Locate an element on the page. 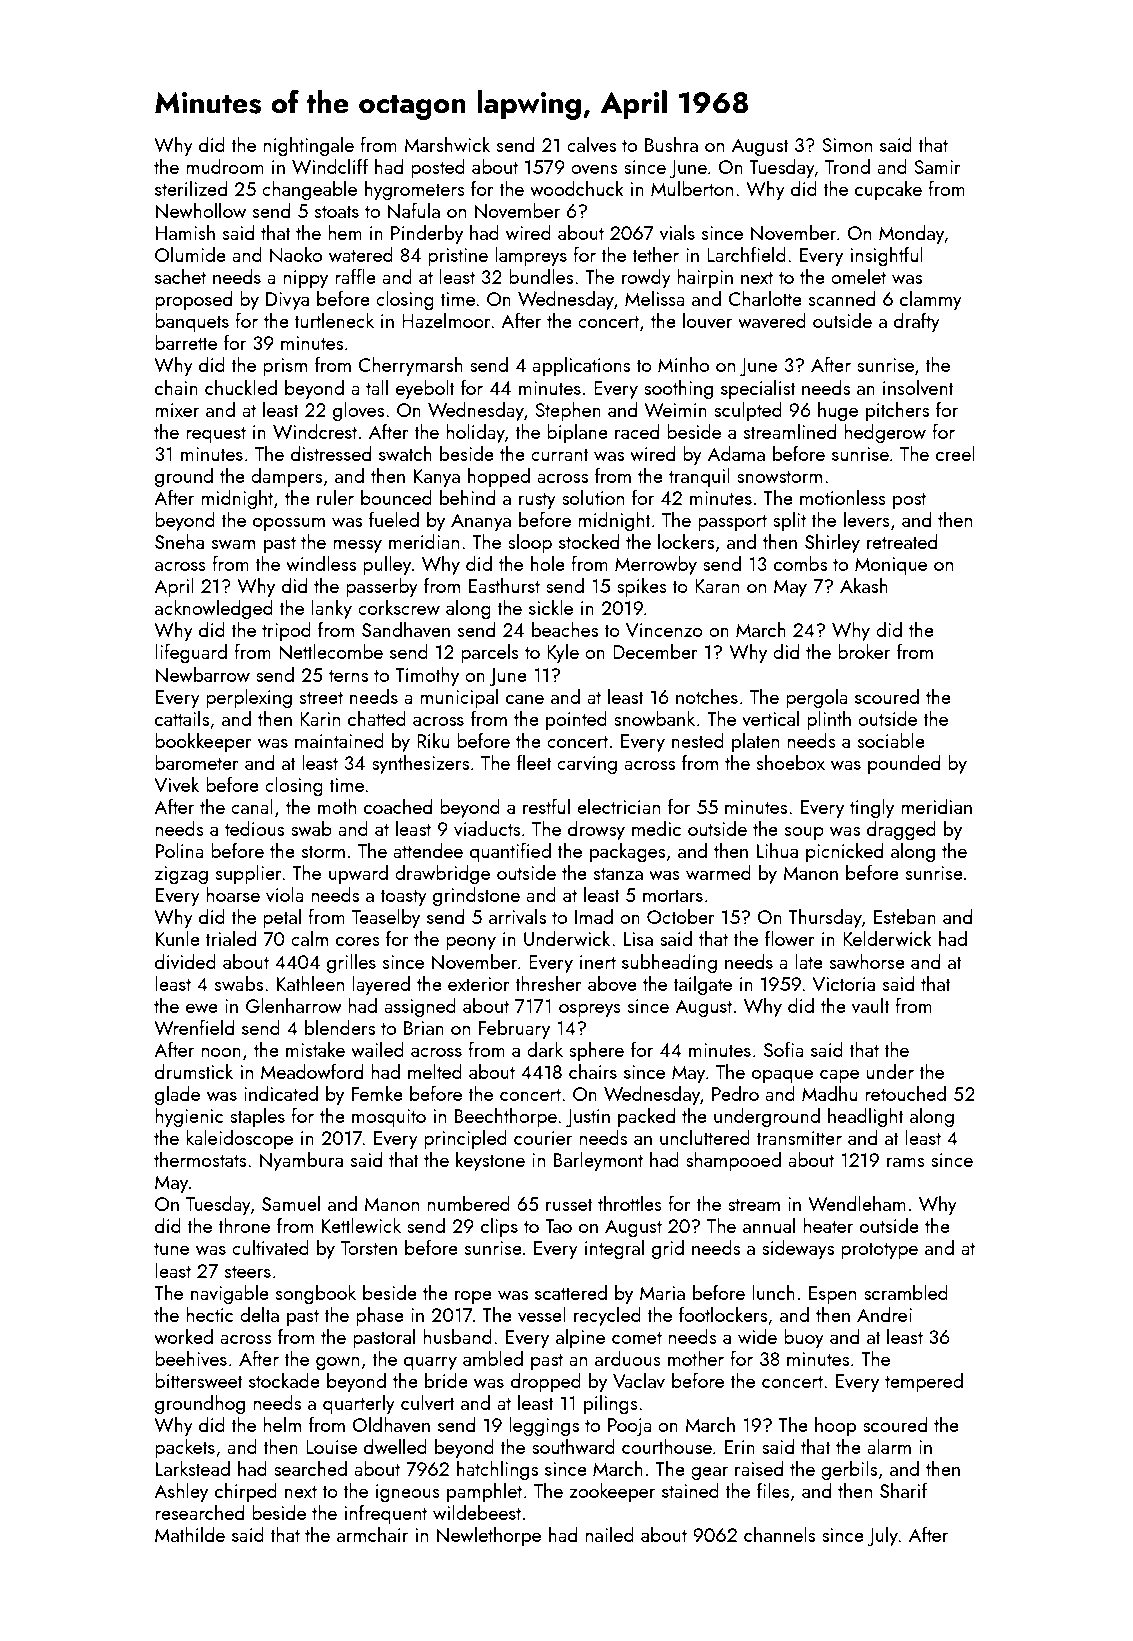 The image size is (1133, 1641). snowbank is located at coordinates (654, 718).
